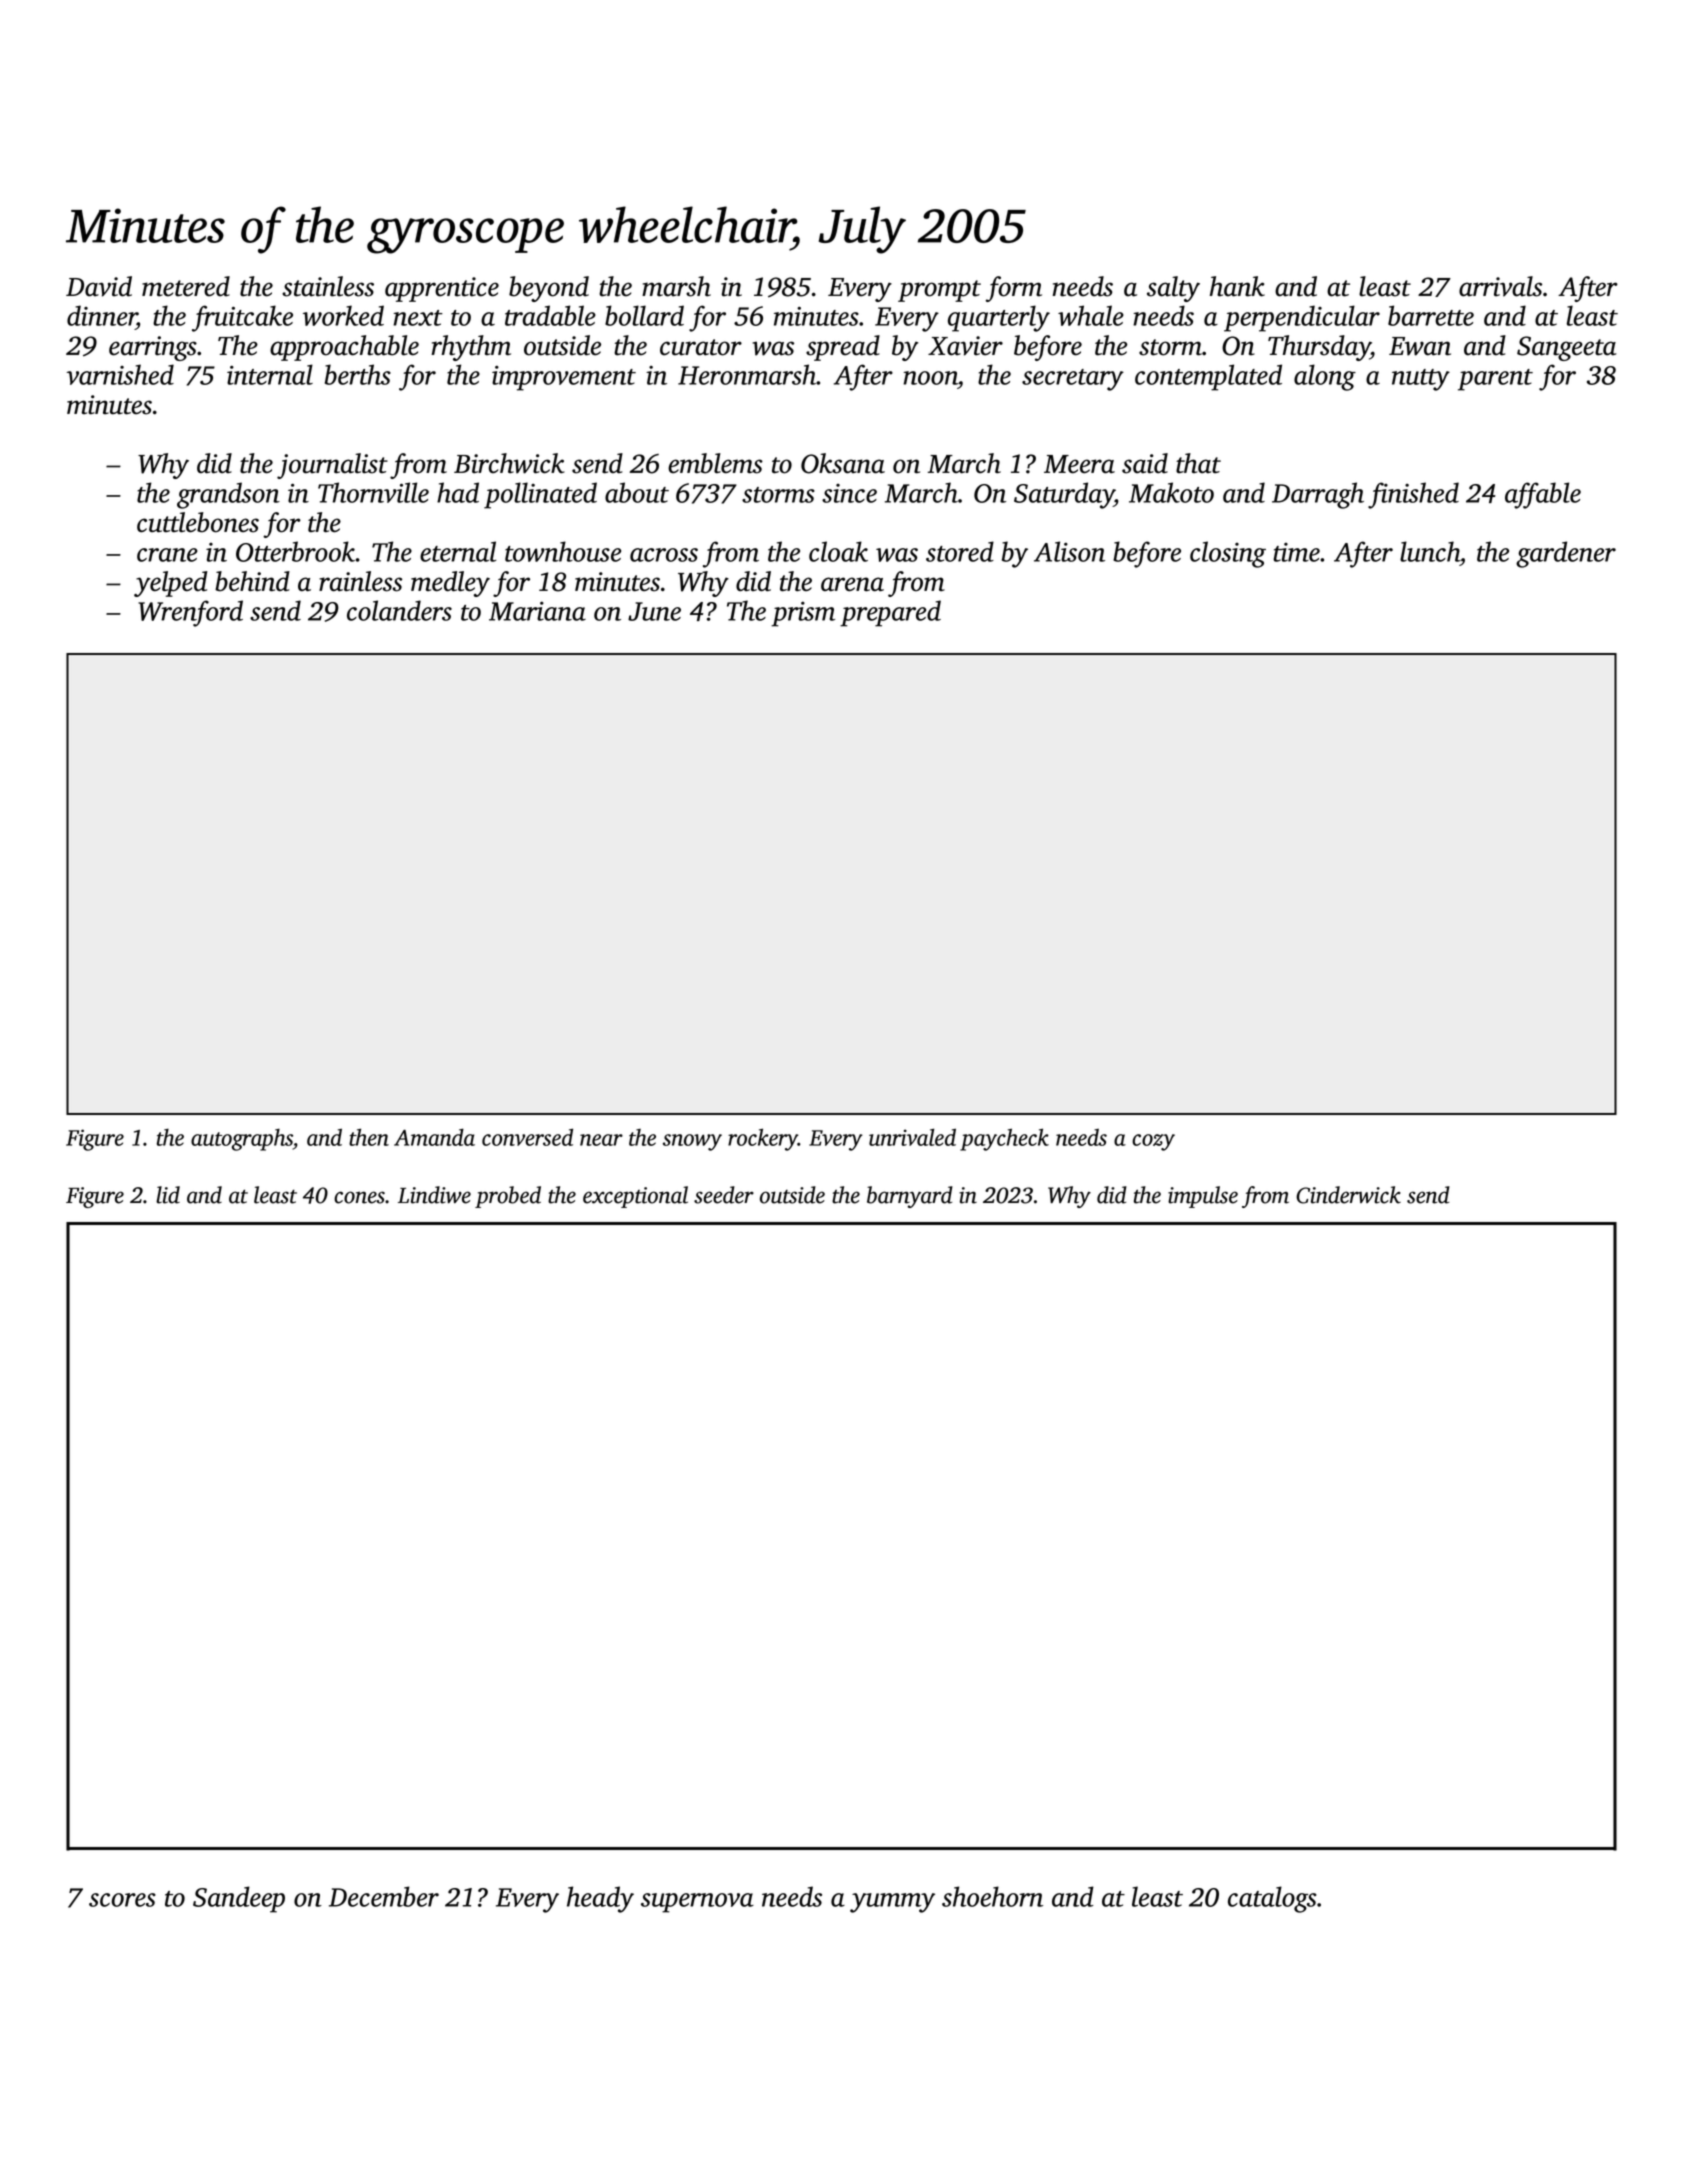  What do you see at coordinates (715, 463) in the screenshot?
I see `emblems` at bounding box center [715, 463].
